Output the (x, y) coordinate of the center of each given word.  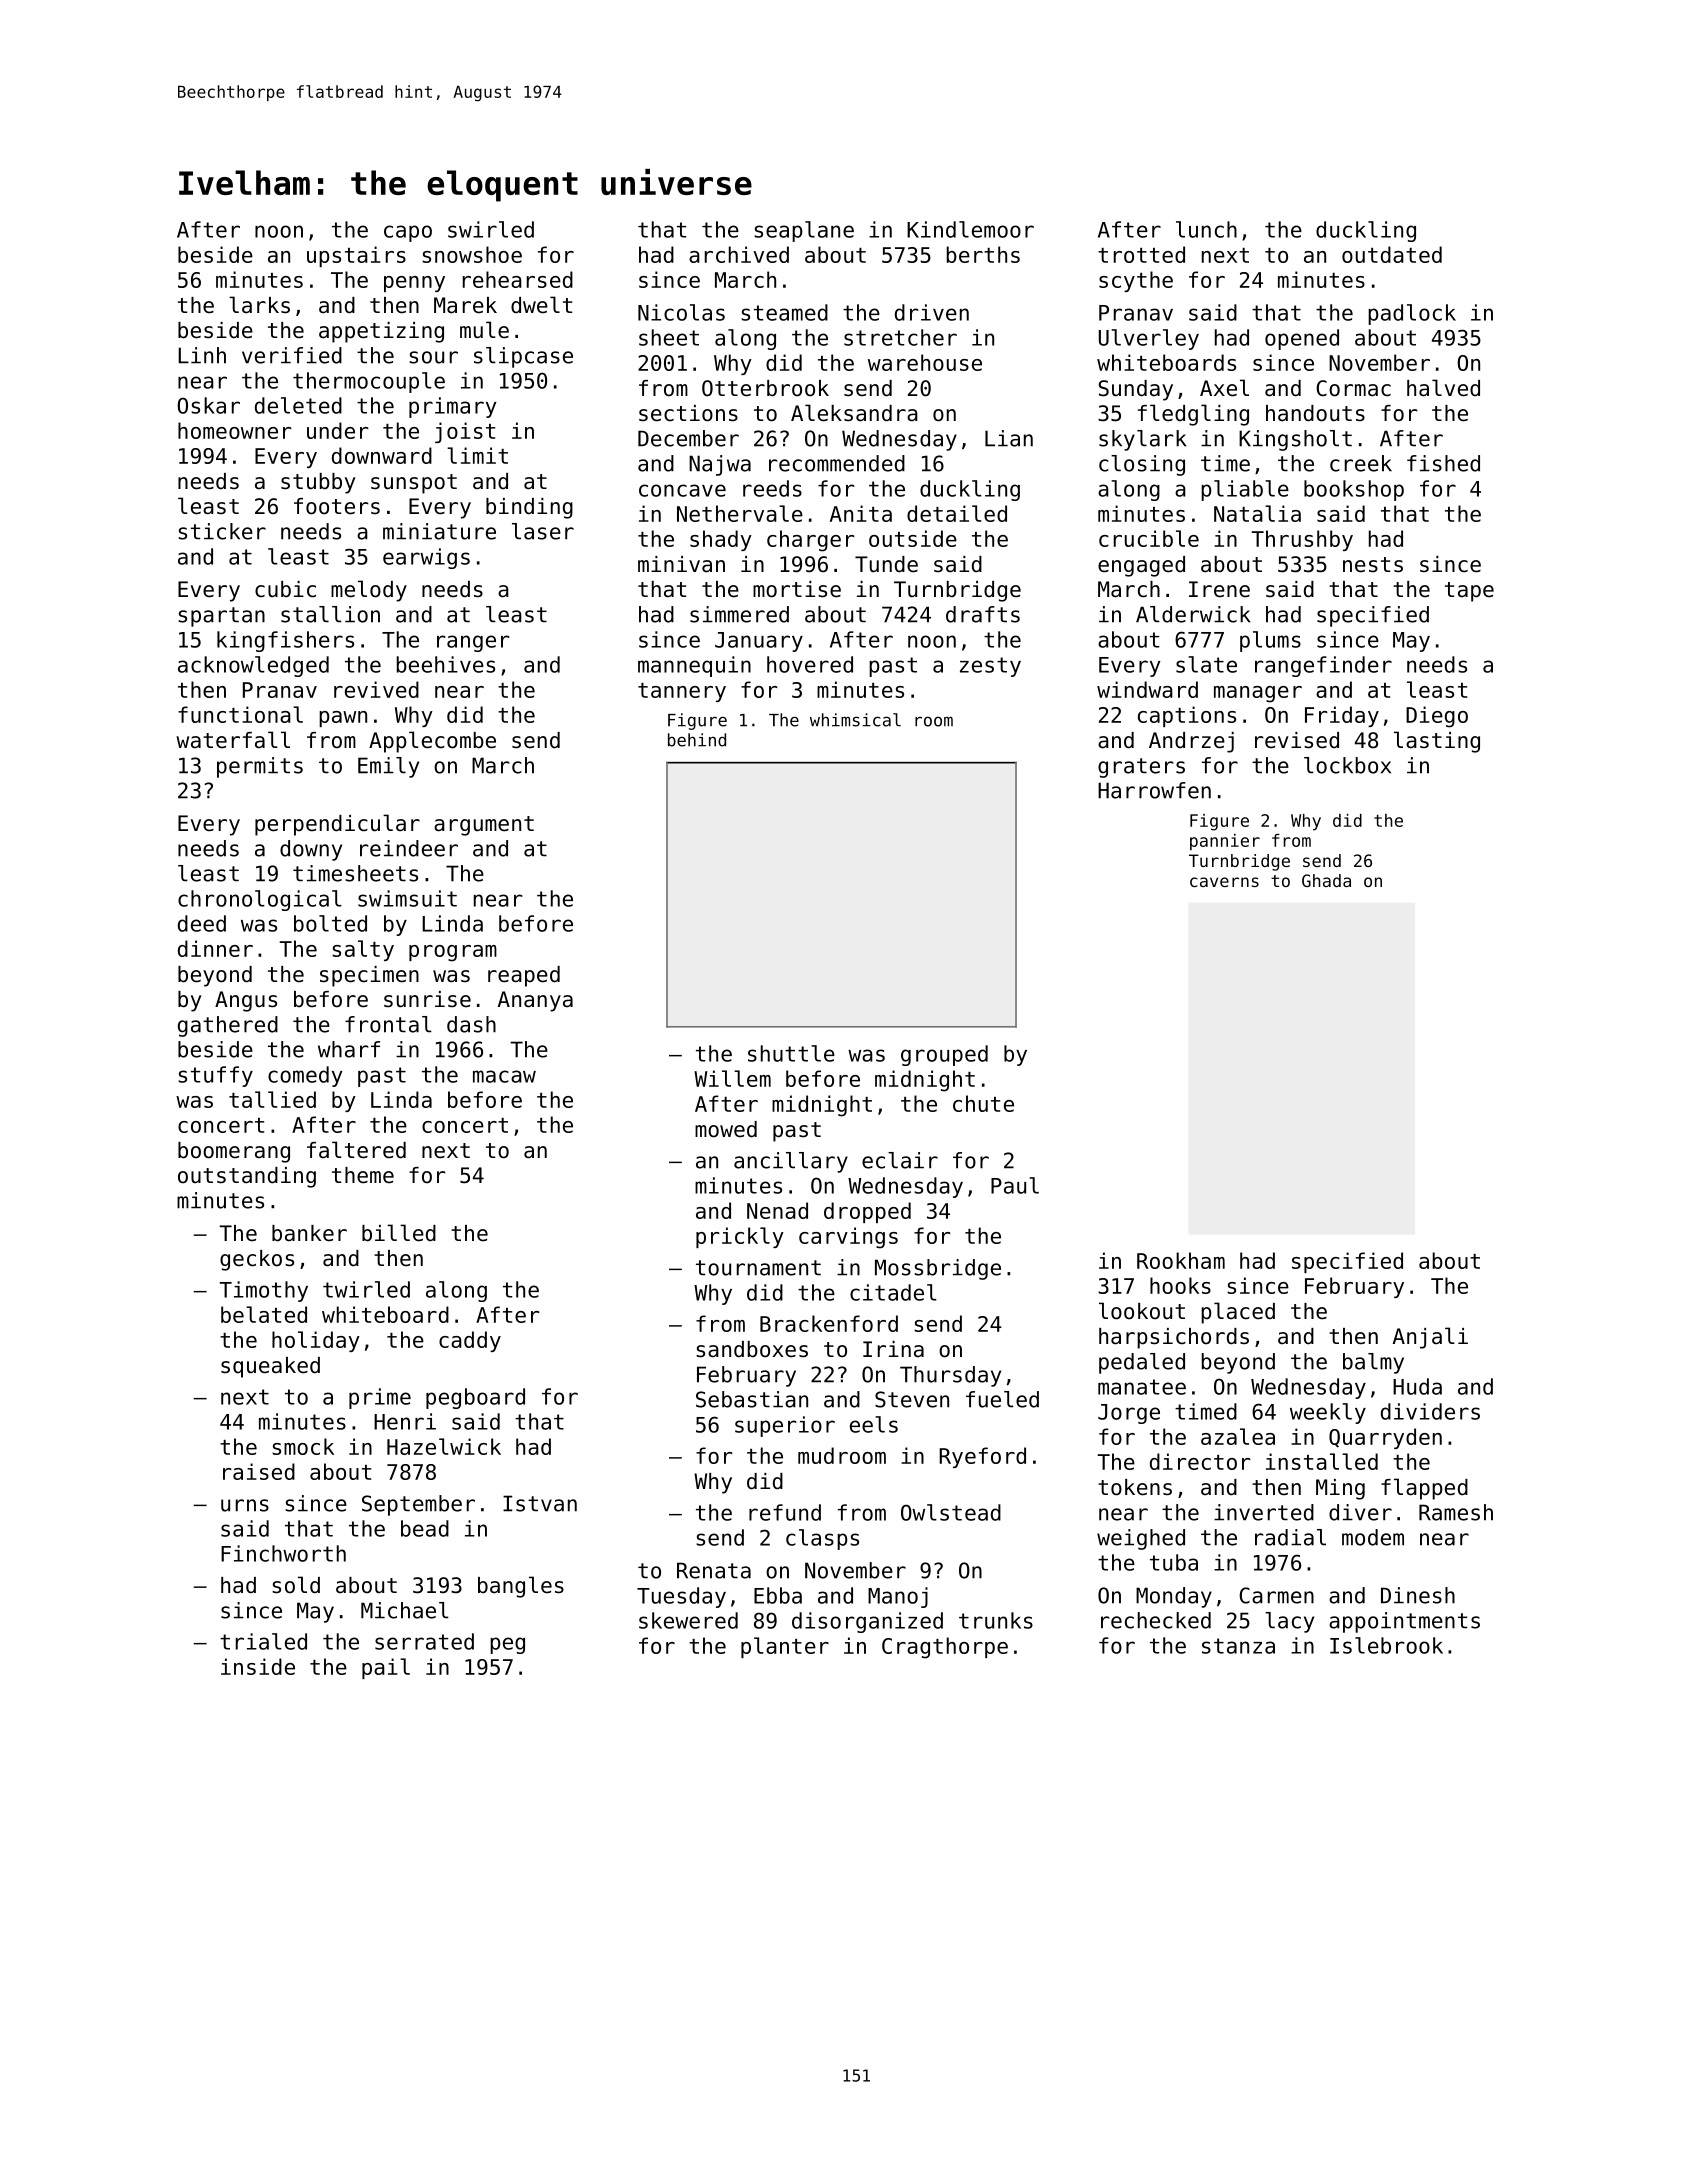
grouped (944, 1055)
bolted (330, 923)
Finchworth (283, 1553)
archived (739, 254)
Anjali (1430, 1338)
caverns (1224, 882)
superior (785, 1426)
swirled (491, 229)
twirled (366, 1289)
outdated (1392, 254)
